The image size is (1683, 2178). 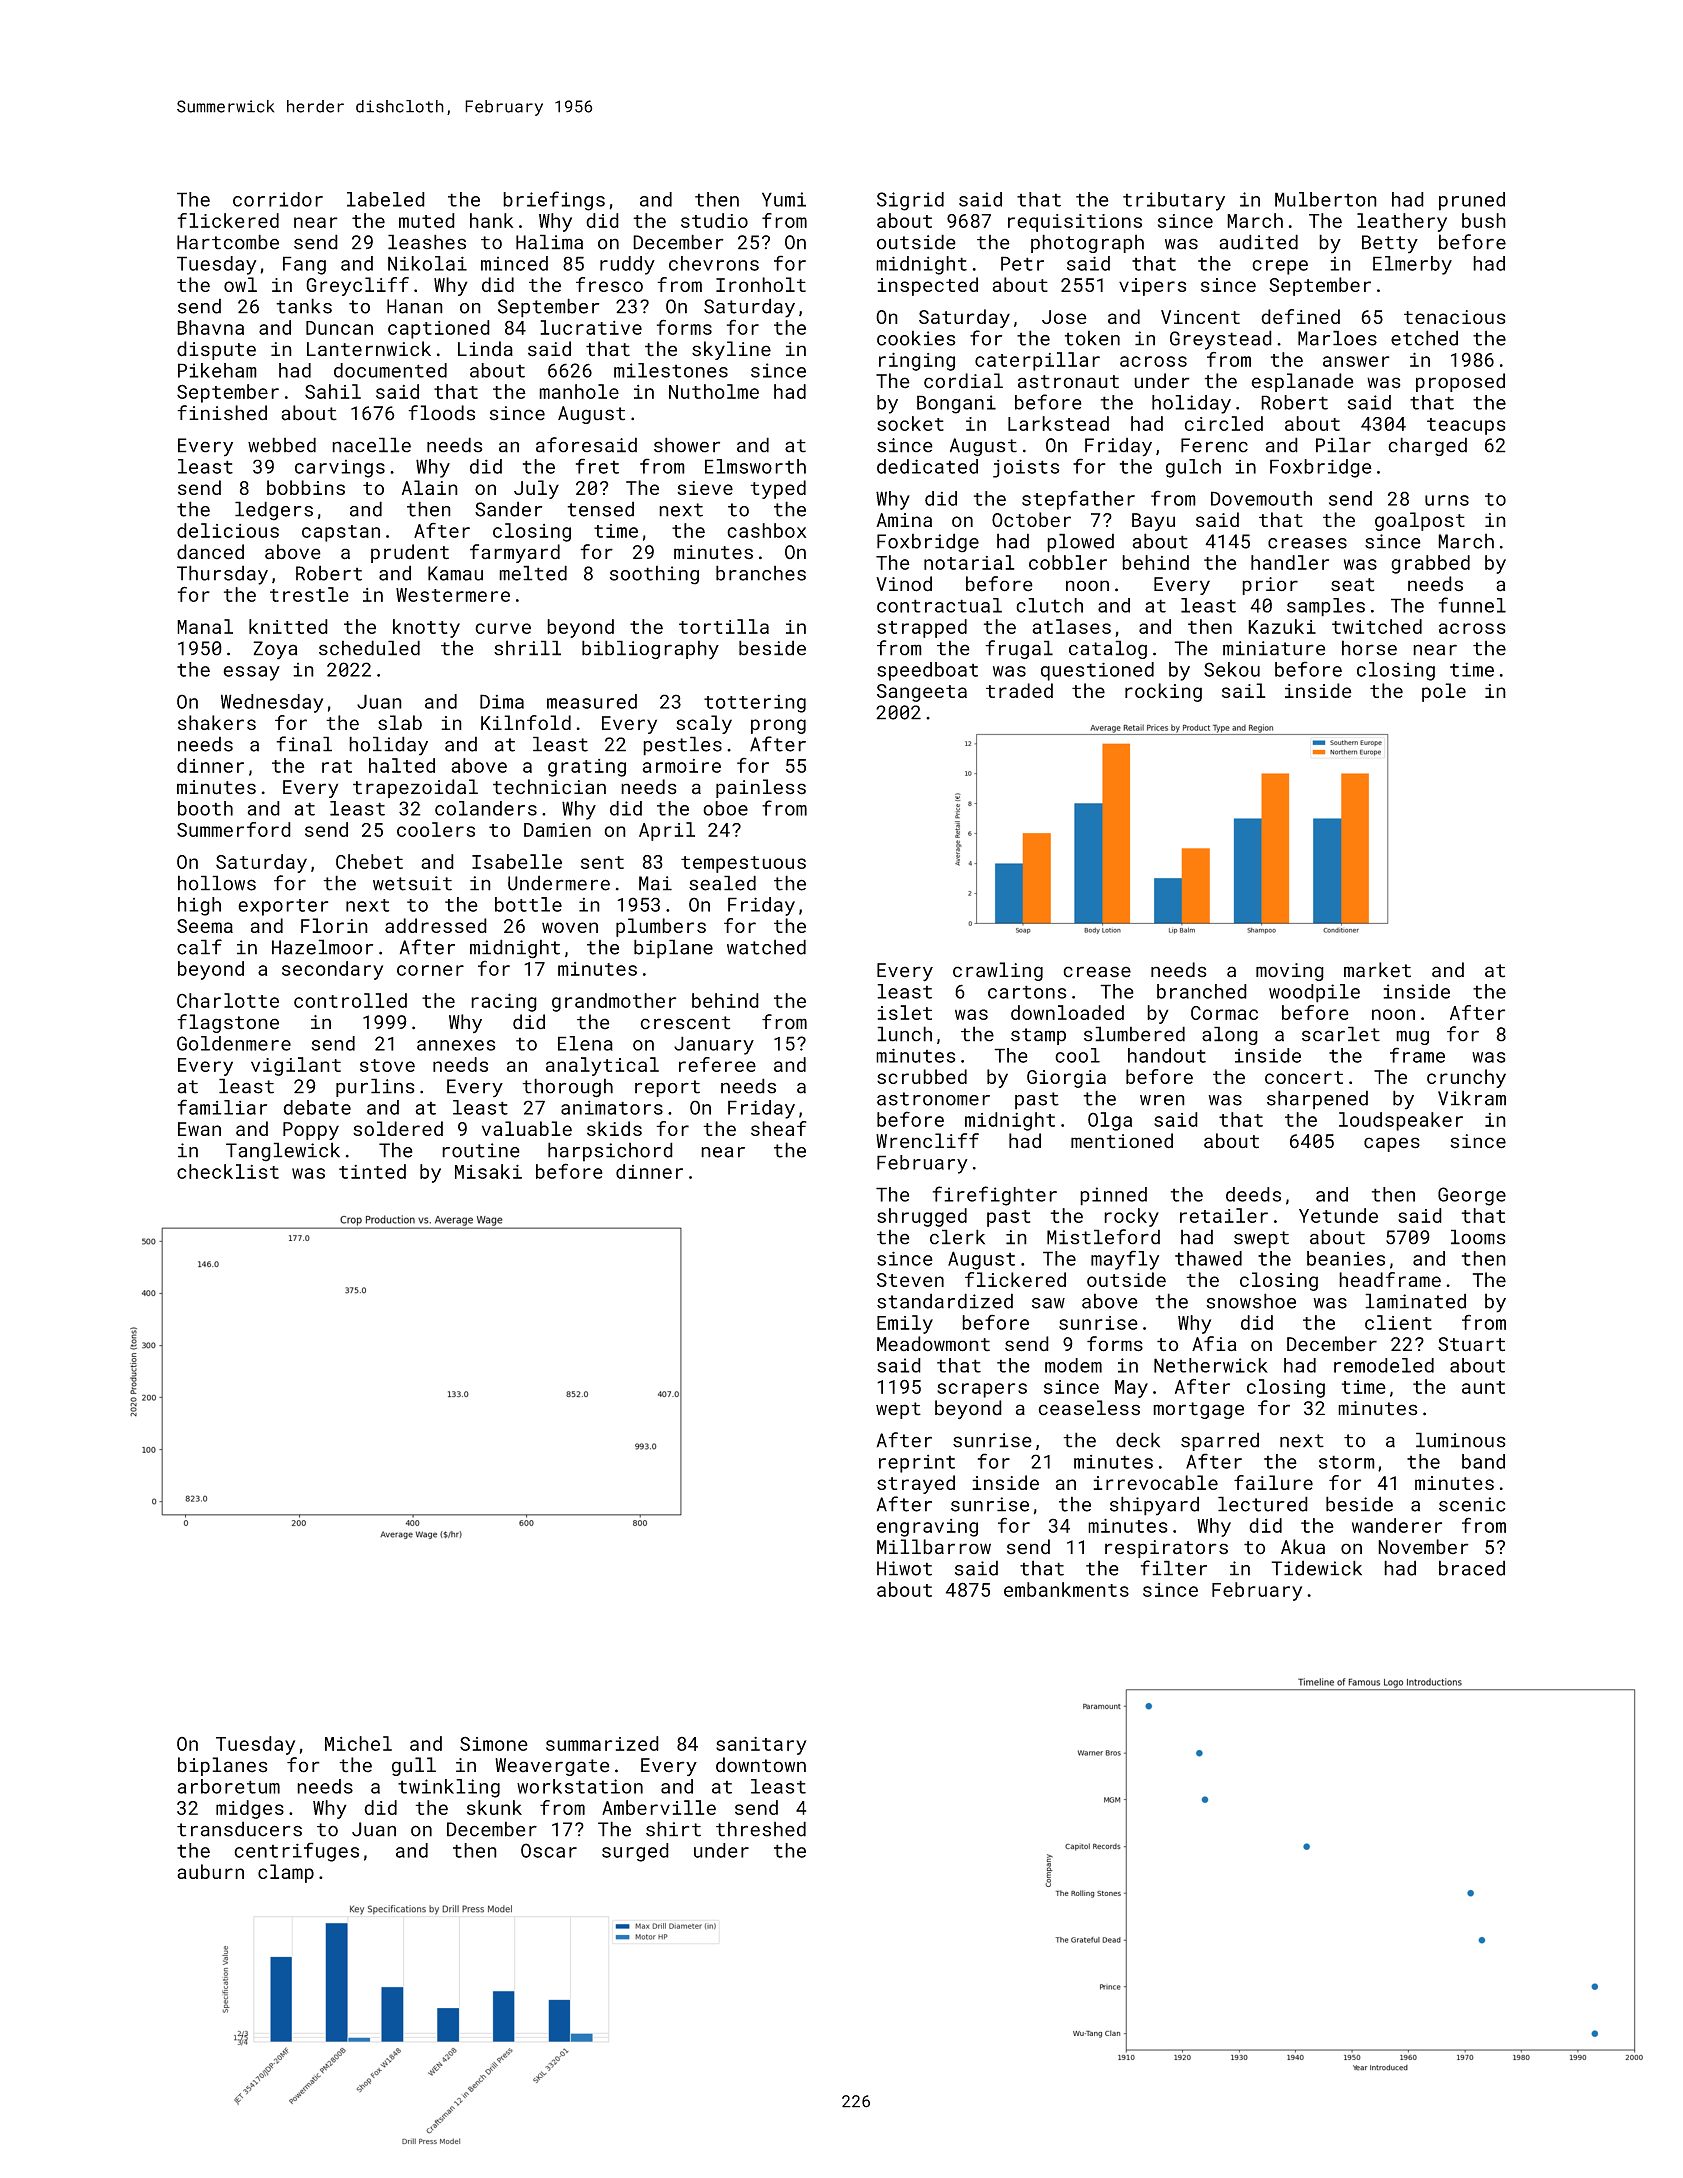 I want to click on Jose, so click(x=1064, y=317).
